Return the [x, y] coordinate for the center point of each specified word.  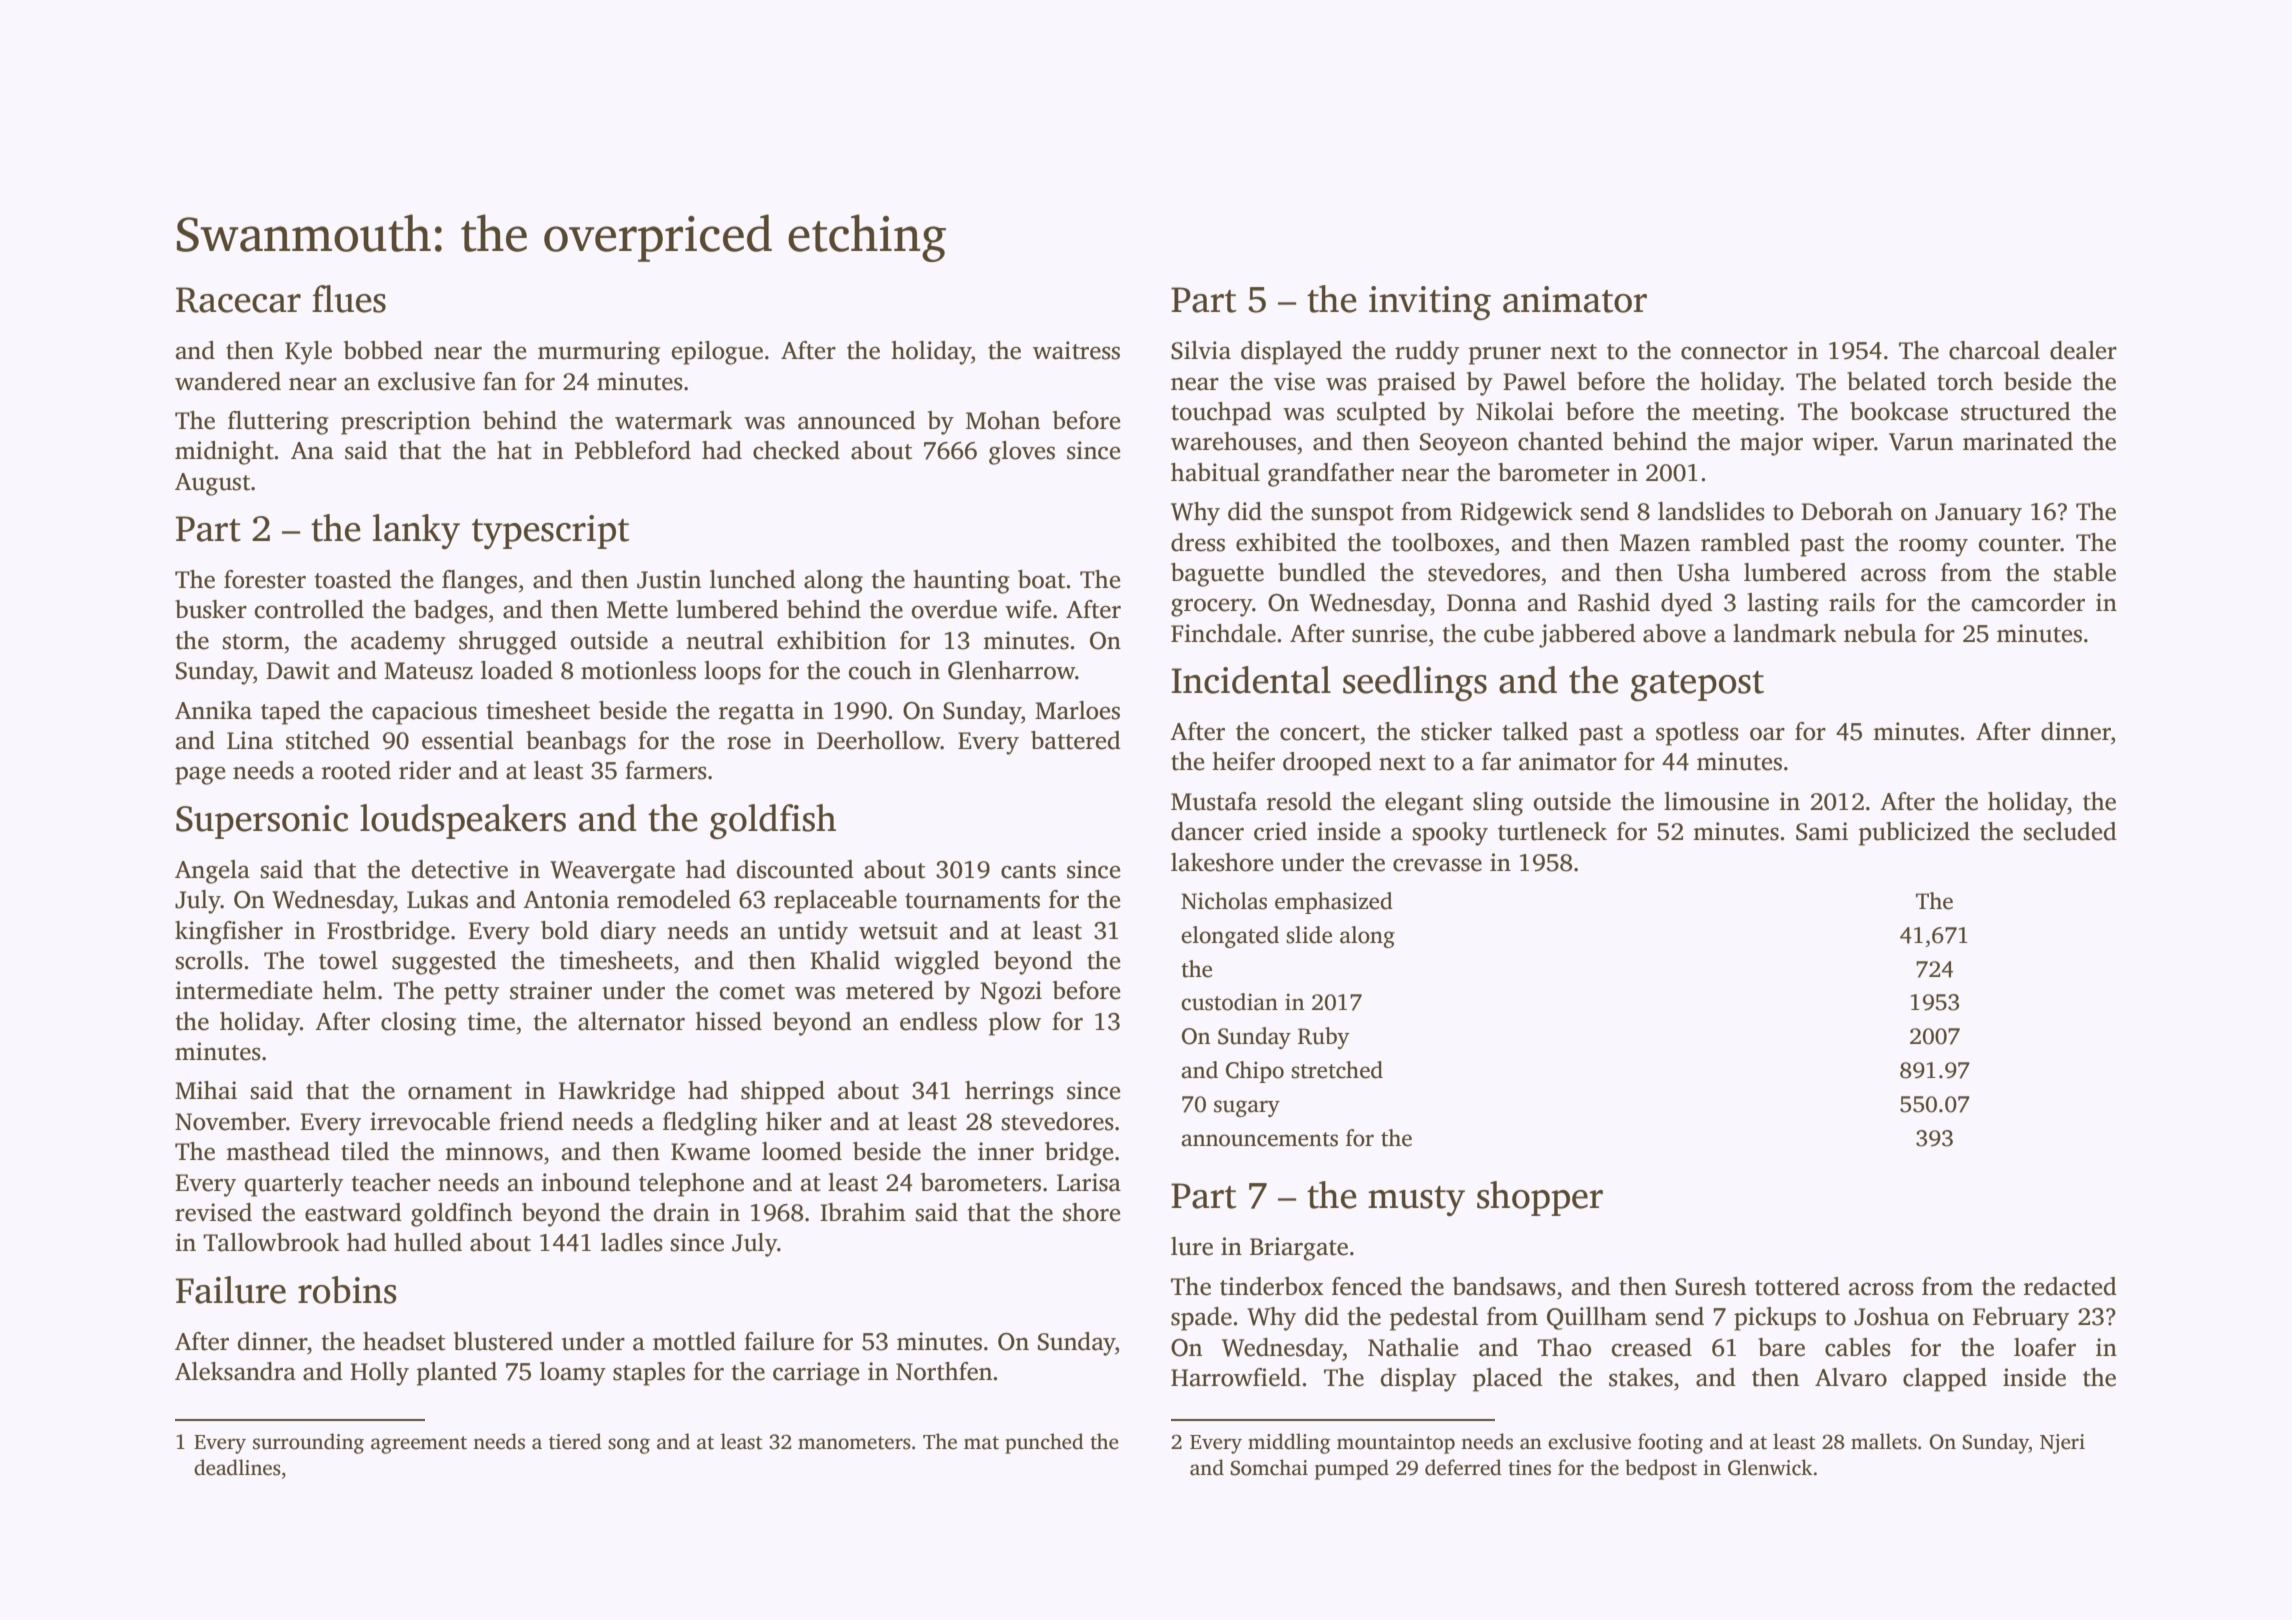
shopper [1540, 1198]
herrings [1009, 1093]
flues [349, 299]
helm [350, 990]
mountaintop [1396, 1444]
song [629, 1446]
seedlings [1415, 683]
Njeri [2062, 1444]
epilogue [717, 353]
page [200, 775]
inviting [1430, 303]
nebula [1880, 633]
